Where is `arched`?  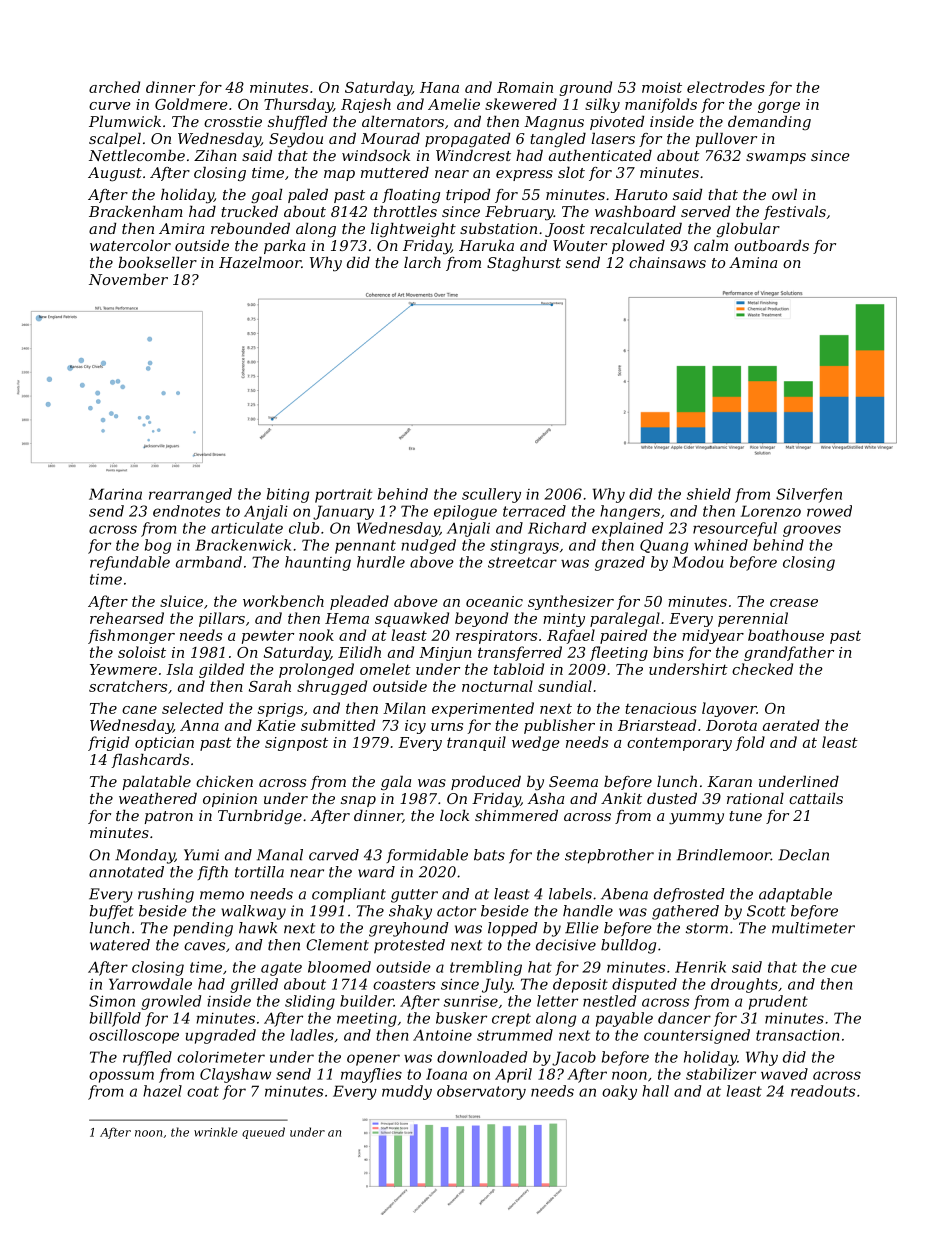 arched is located at coordinates (114, 87).
